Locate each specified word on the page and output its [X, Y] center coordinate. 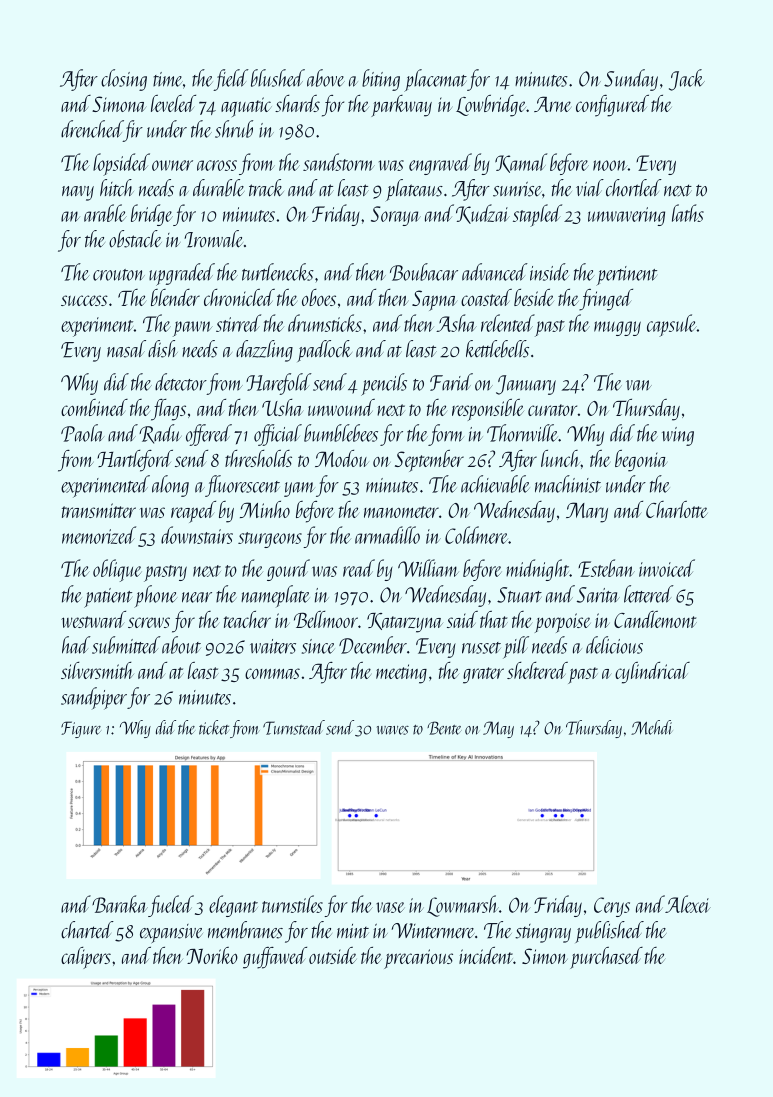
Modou [342, 458]
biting [381, 80]
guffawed [275, 958]
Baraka [120, 904]
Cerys [612, 907]
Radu [160, 434]
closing [124, 80]
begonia [641, 461]
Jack [687, 80]
